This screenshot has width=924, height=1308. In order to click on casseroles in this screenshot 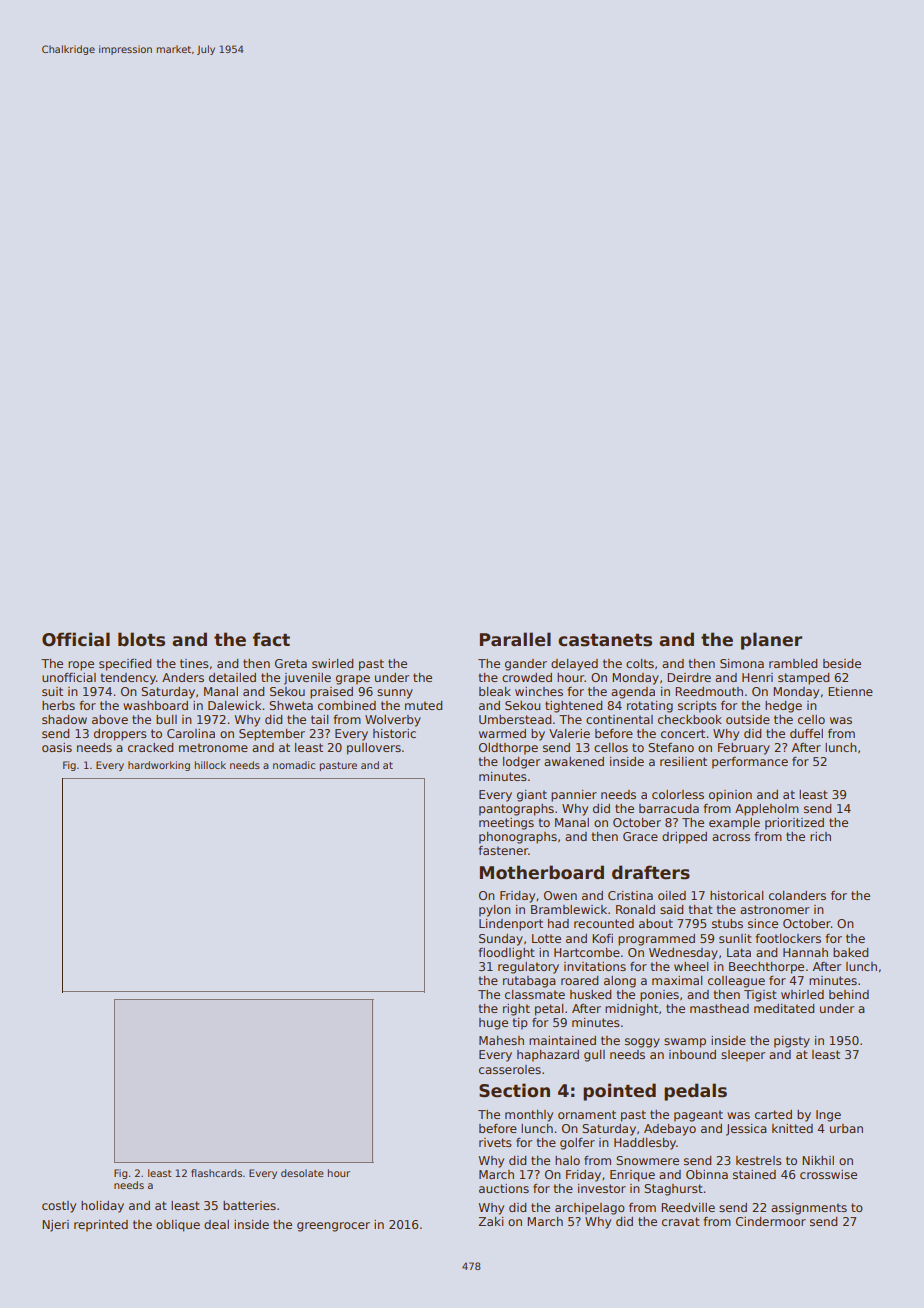, I will do `click(510, 1069)`.
